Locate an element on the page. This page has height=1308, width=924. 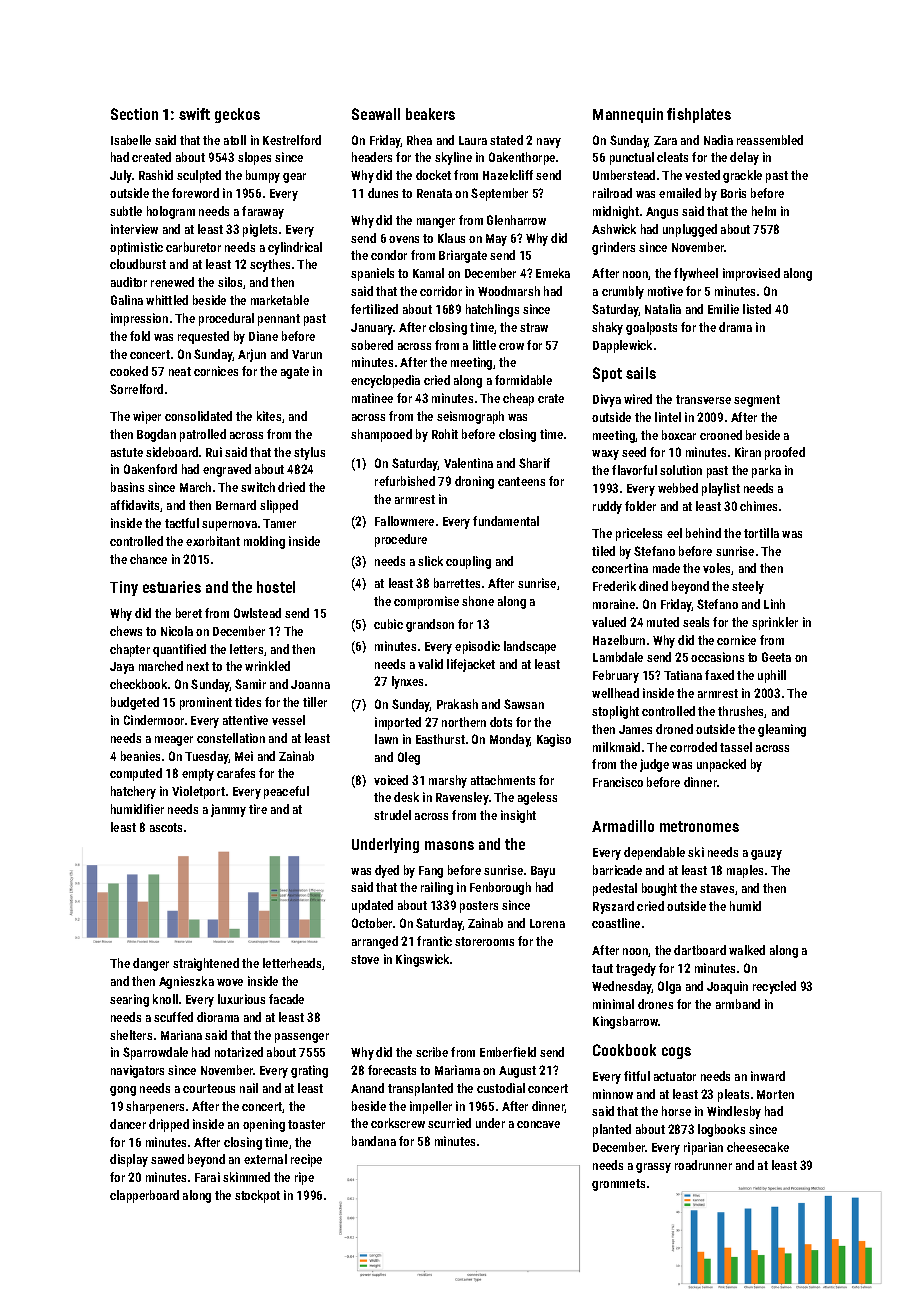
Renata is located at coordinates (434, 193).
